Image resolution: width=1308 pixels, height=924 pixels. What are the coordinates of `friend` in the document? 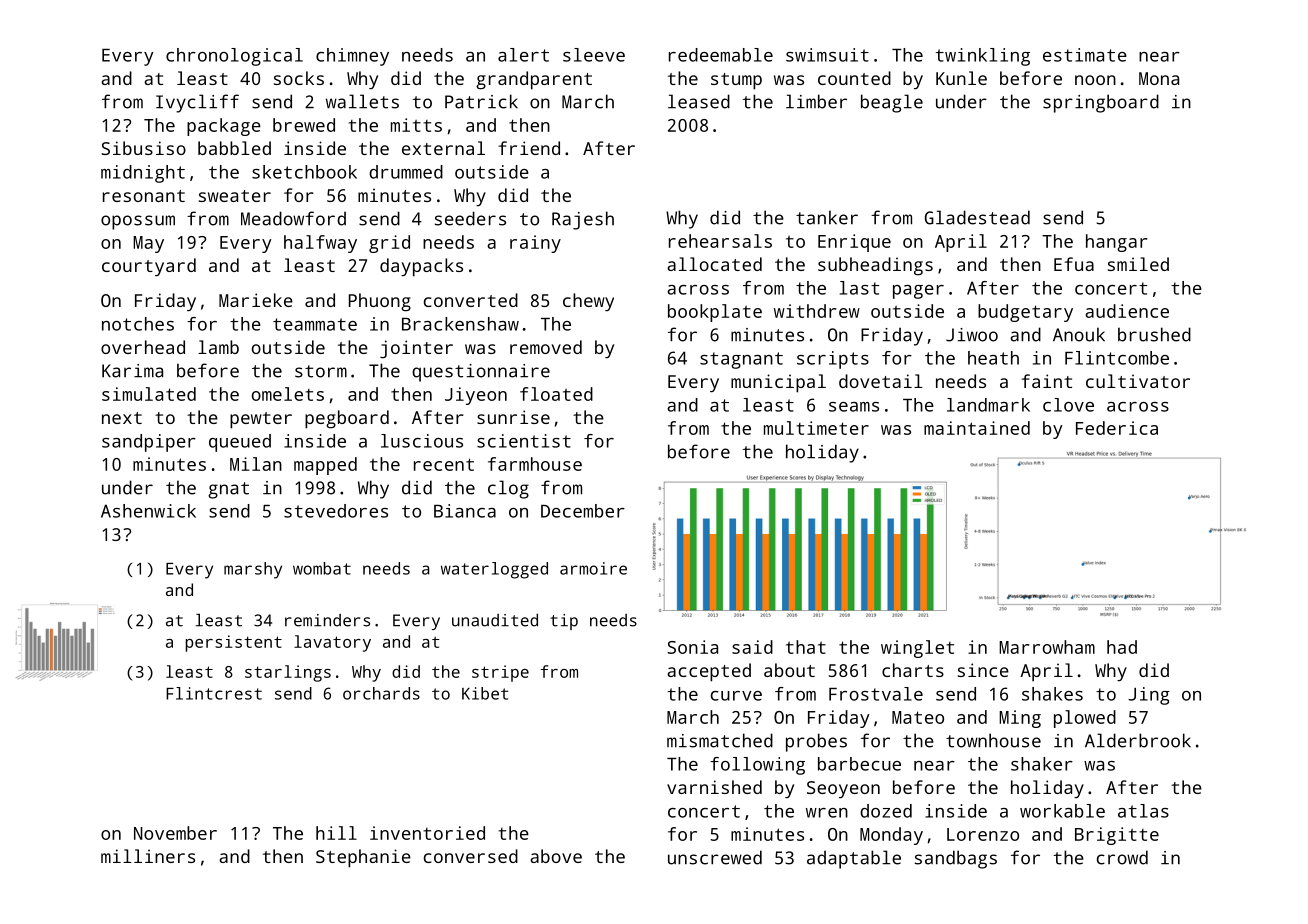 It's located at (529, 148).
